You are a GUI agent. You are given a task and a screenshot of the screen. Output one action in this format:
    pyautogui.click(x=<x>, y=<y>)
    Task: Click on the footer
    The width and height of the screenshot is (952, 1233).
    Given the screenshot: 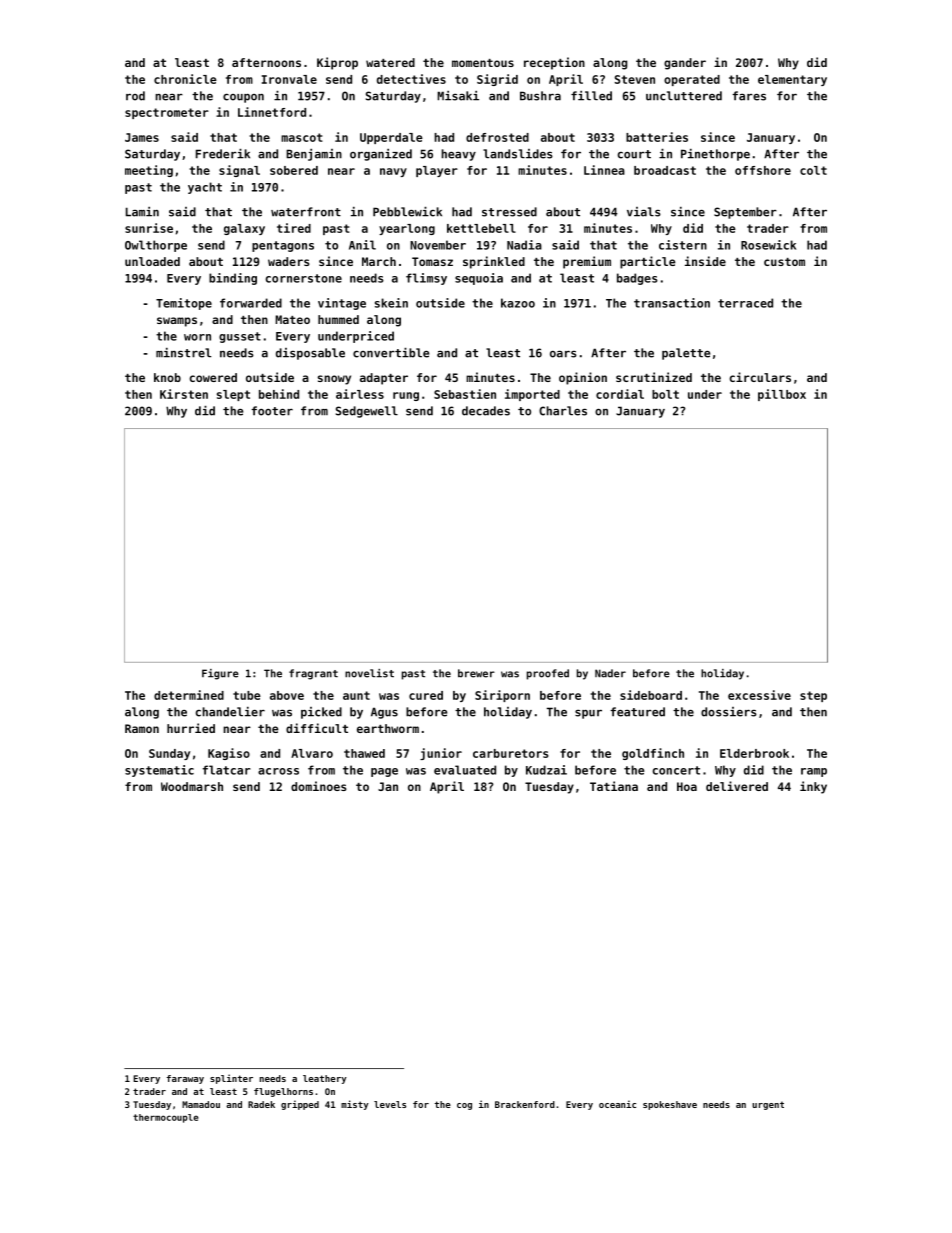 What is the action you would take?
    pyautogui.click(x=272, y=411)
